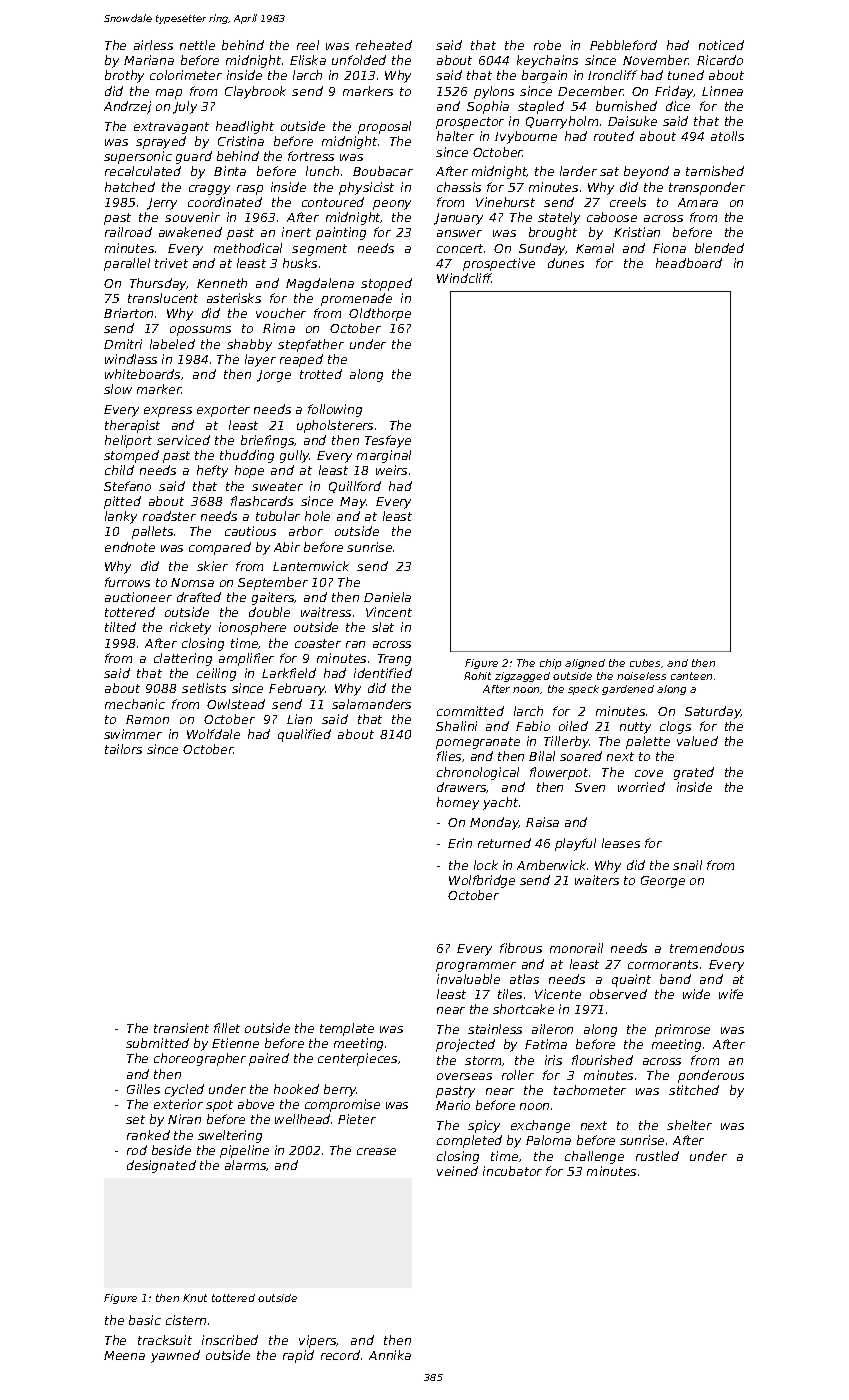 The height and width of the page is (1400, 849). I want to click on Meena, so click(124, 1355).
